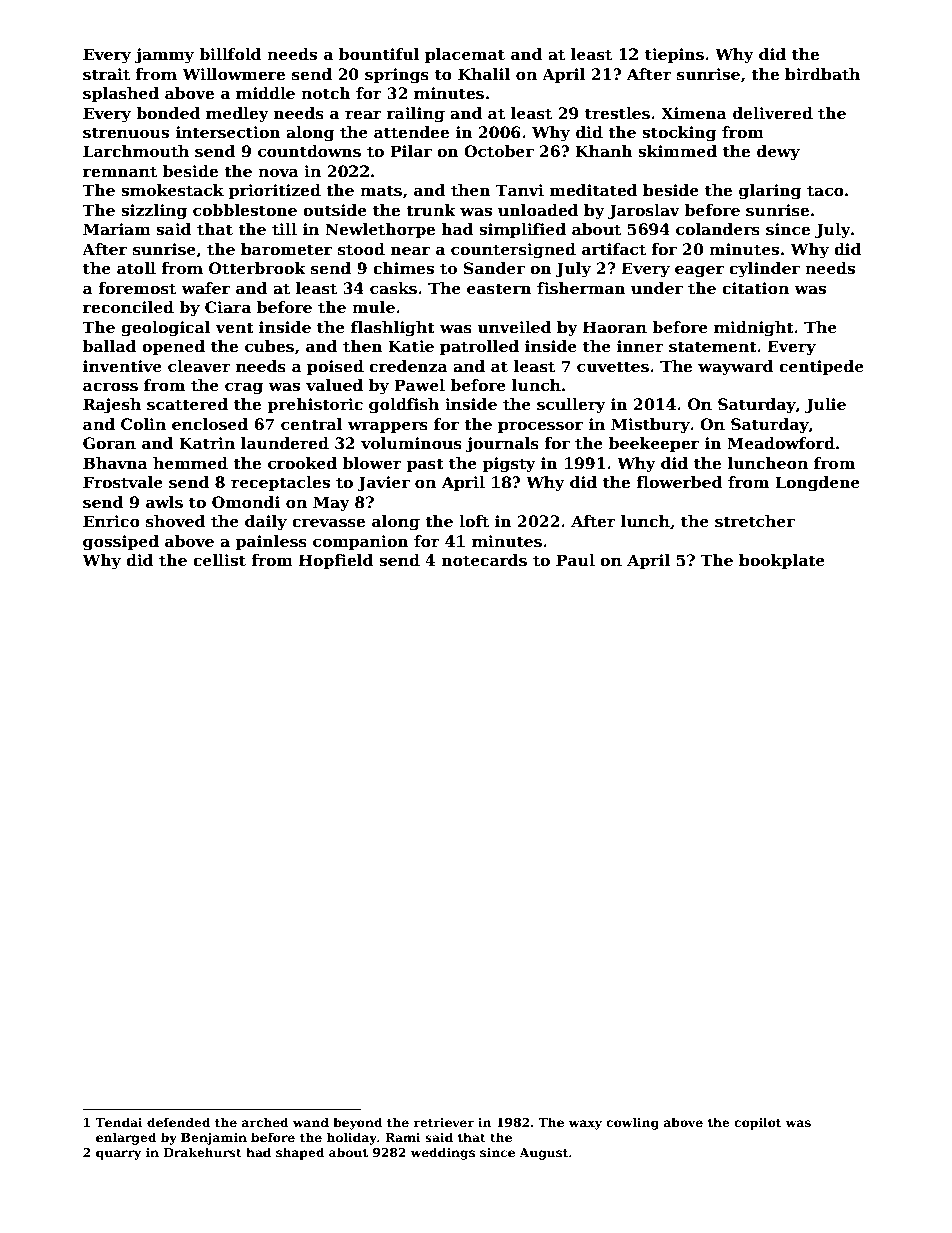  I want to click on Drakehurst, so click(203, 1152).
